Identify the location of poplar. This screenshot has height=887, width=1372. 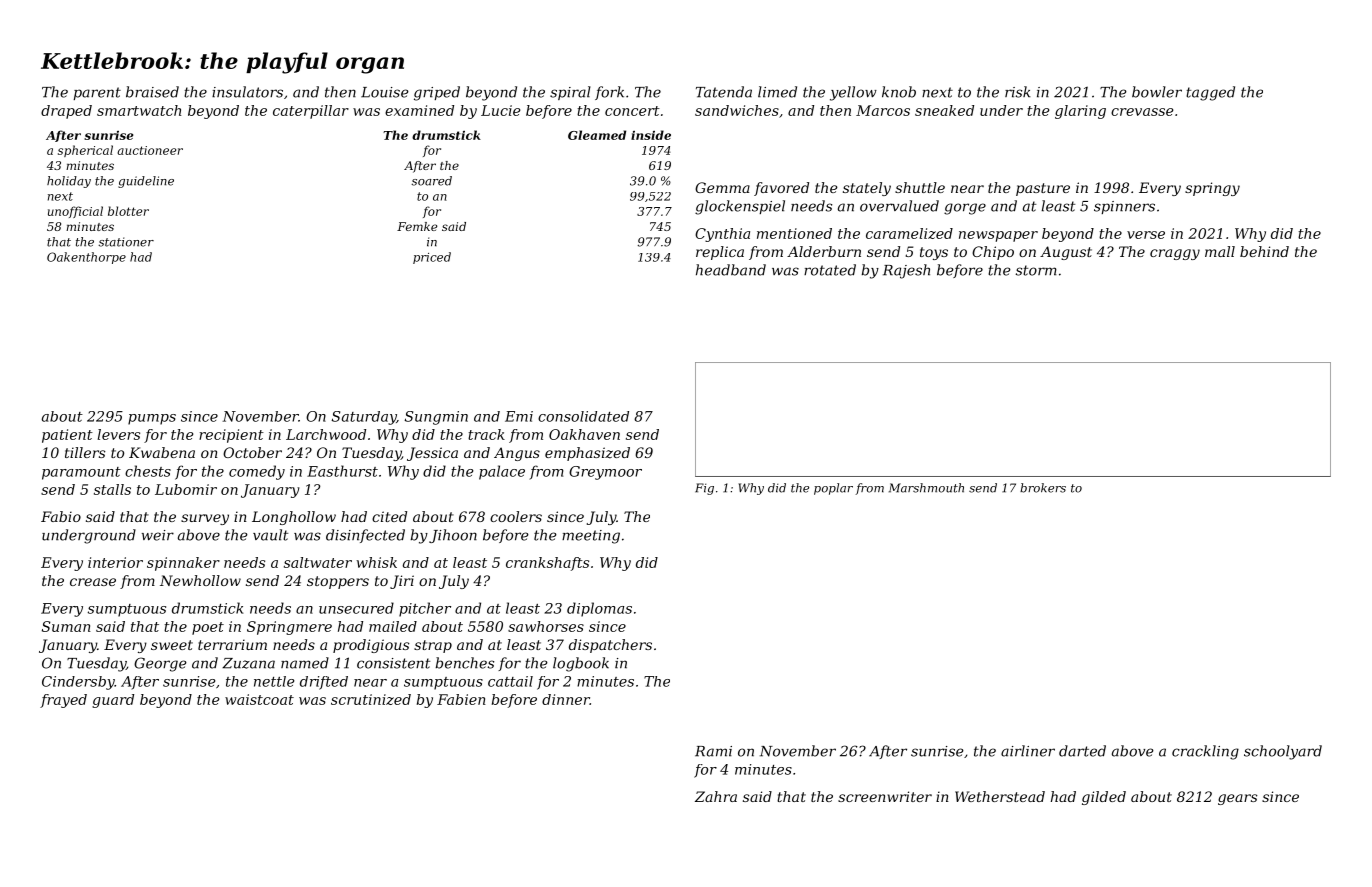
(833, 489).
